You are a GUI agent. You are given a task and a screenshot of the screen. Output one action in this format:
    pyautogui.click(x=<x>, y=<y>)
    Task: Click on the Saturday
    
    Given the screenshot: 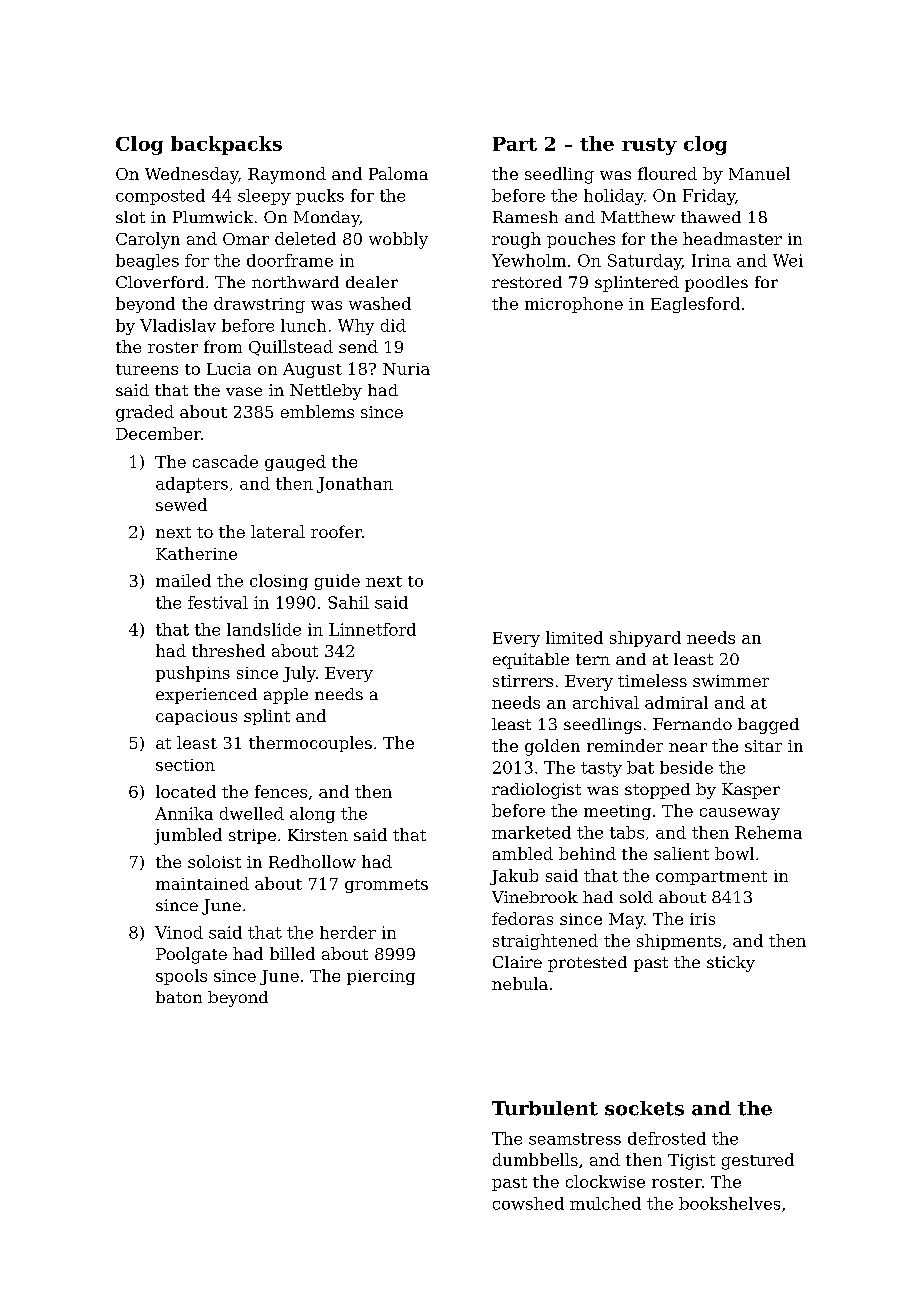 What is the action you would take?
    pyautogui.click(x=645, y=262)
